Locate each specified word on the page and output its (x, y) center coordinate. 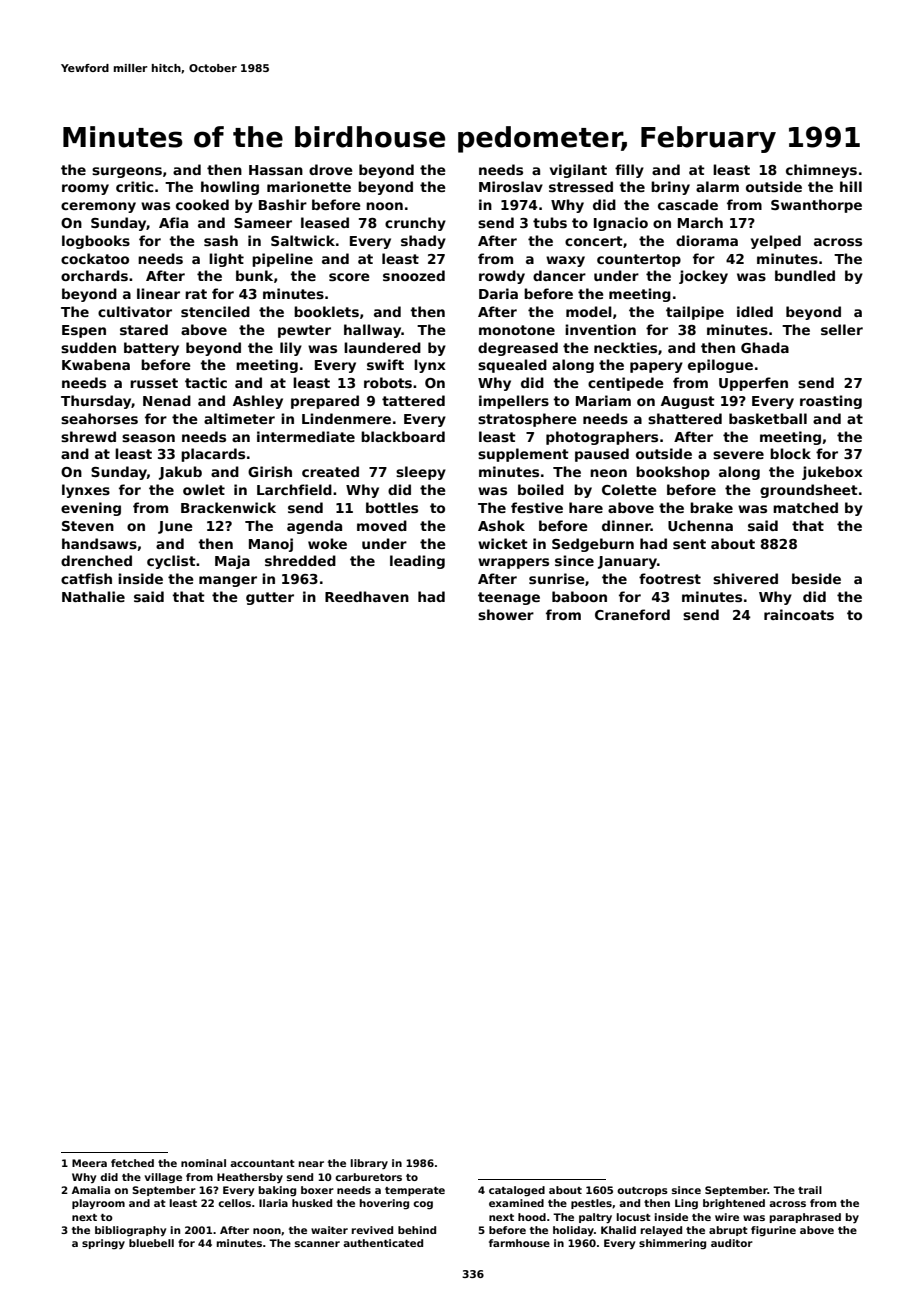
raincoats (799, 614)
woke (327, 543)
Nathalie (93, 596)
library (369, 1164)
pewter (304, 331)
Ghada (765, 347)
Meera (89, 1163)
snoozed (414, 275)
